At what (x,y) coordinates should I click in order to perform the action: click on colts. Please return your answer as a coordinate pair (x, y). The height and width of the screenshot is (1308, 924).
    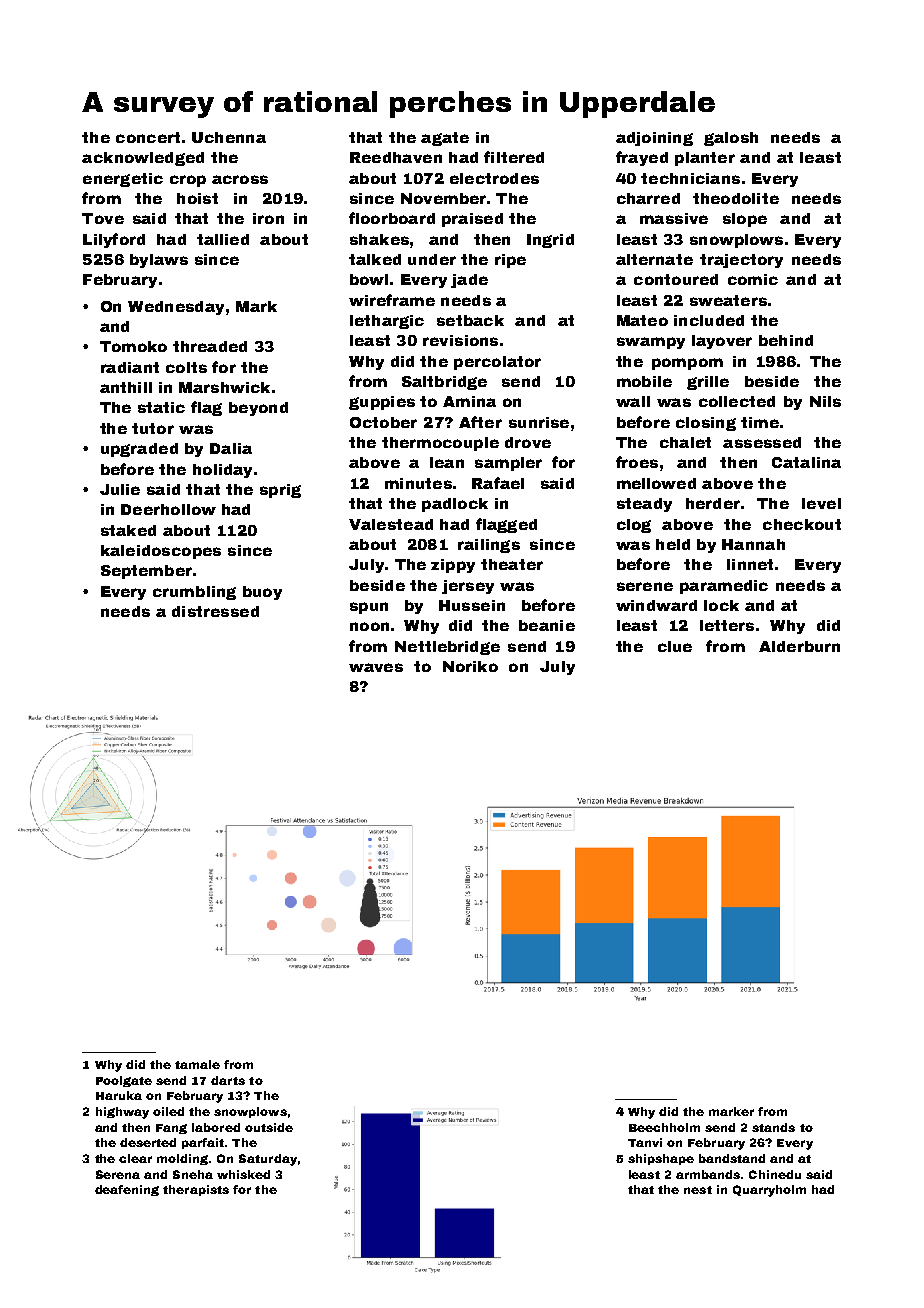
    Looking at the image, I should click on (186, 367).
